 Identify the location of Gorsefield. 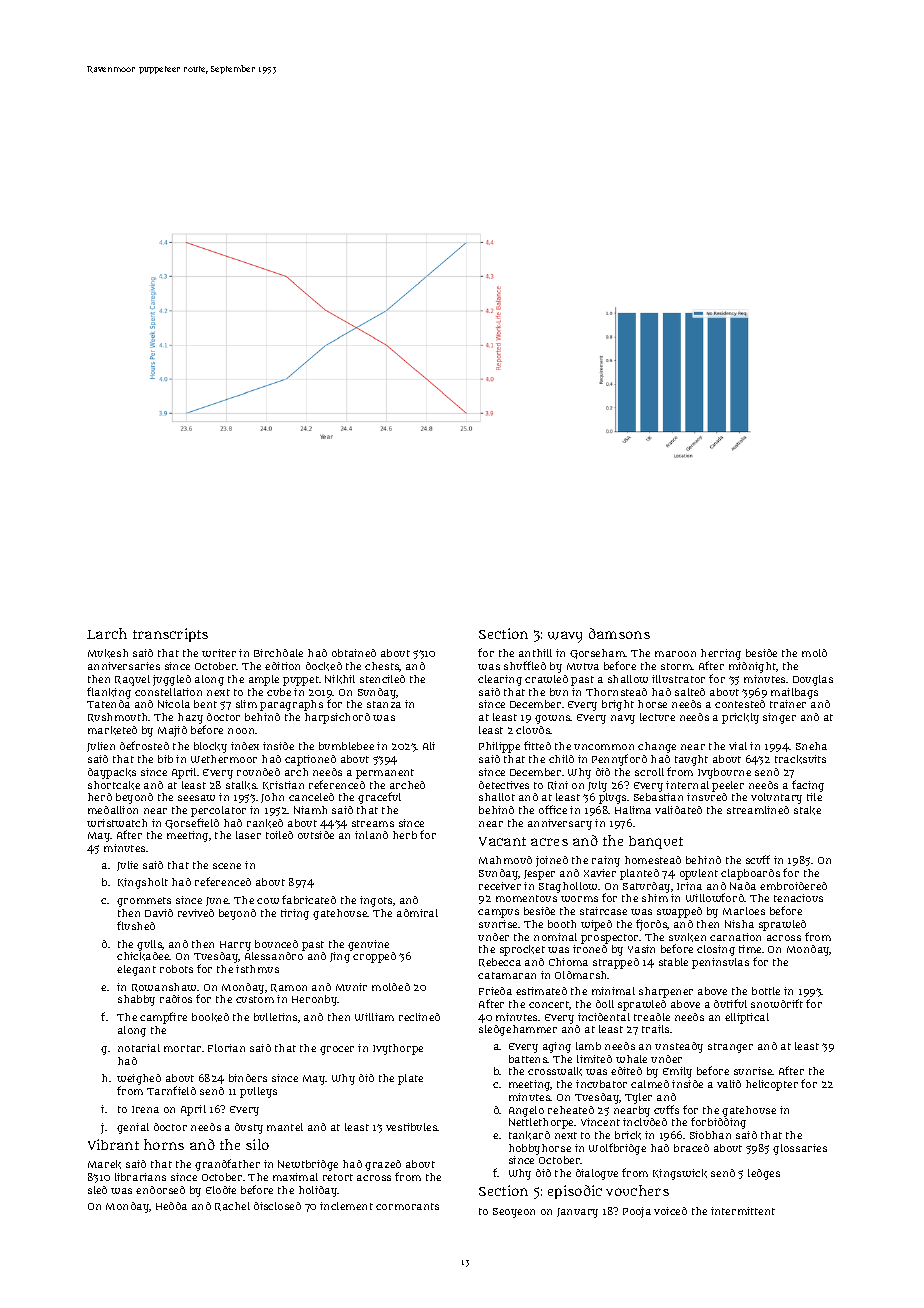
(192, 823).
